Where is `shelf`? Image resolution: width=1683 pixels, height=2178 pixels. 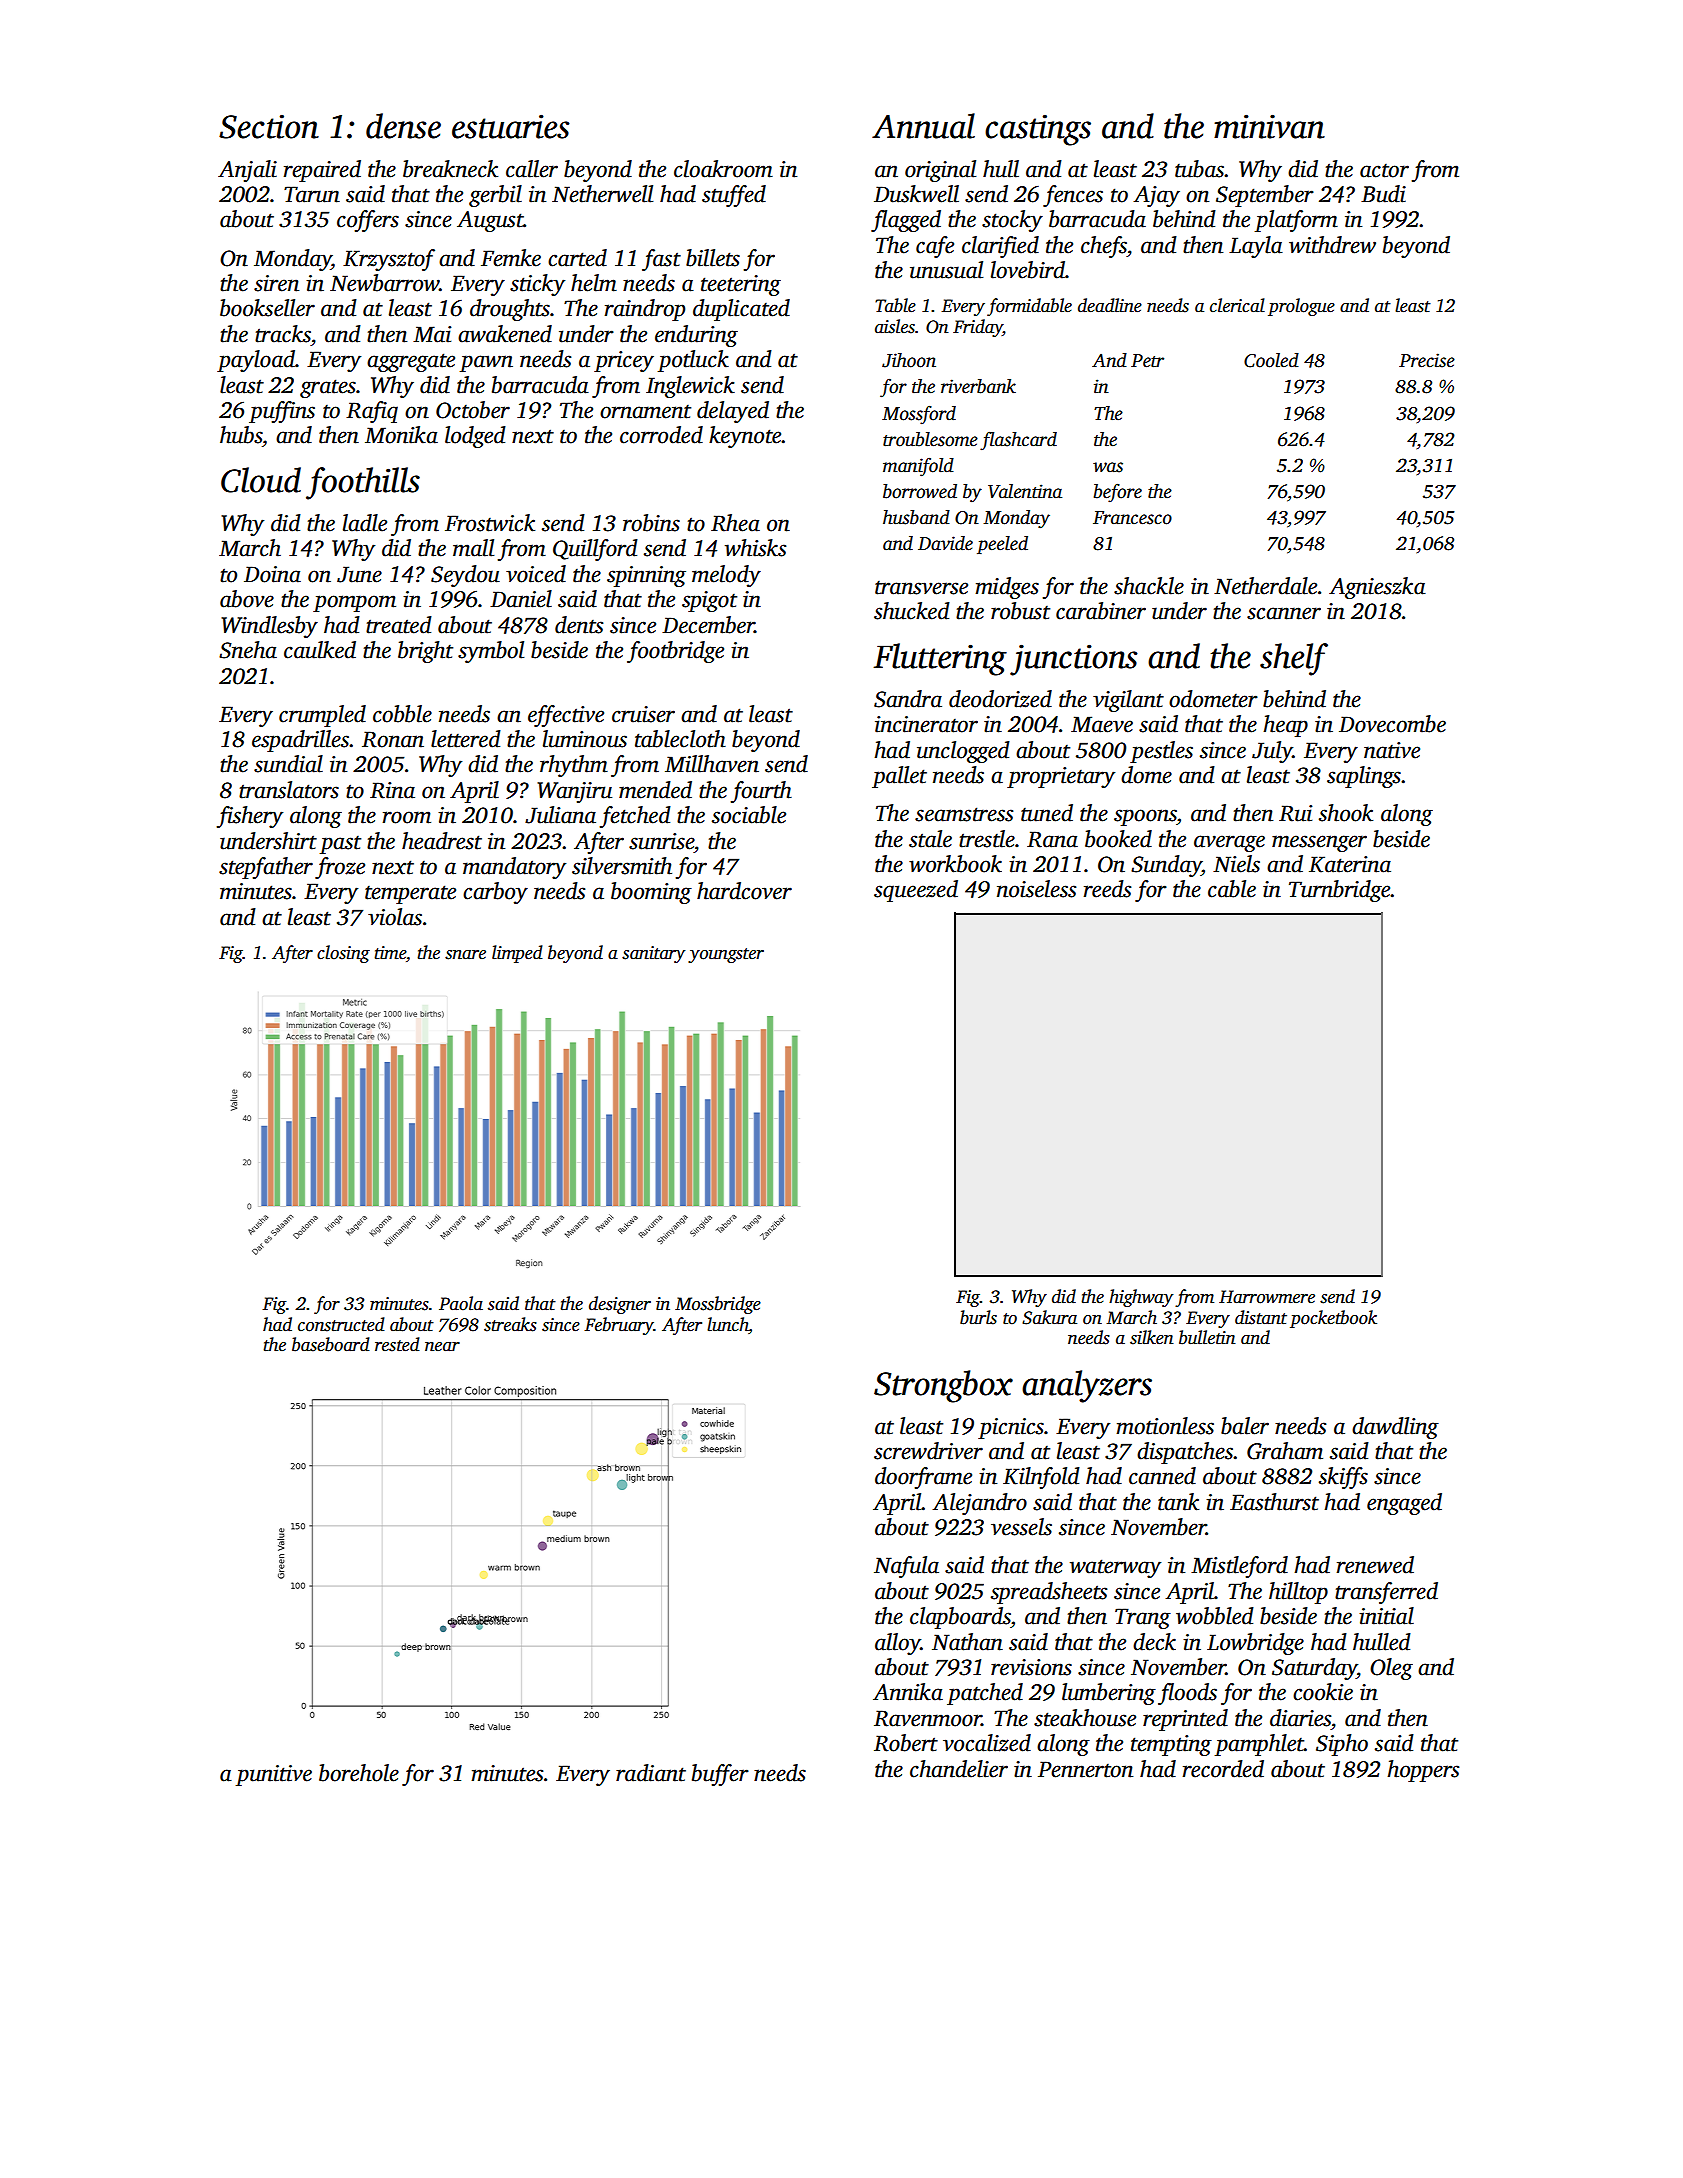 shelf is located at coordinates (1294, 659).
